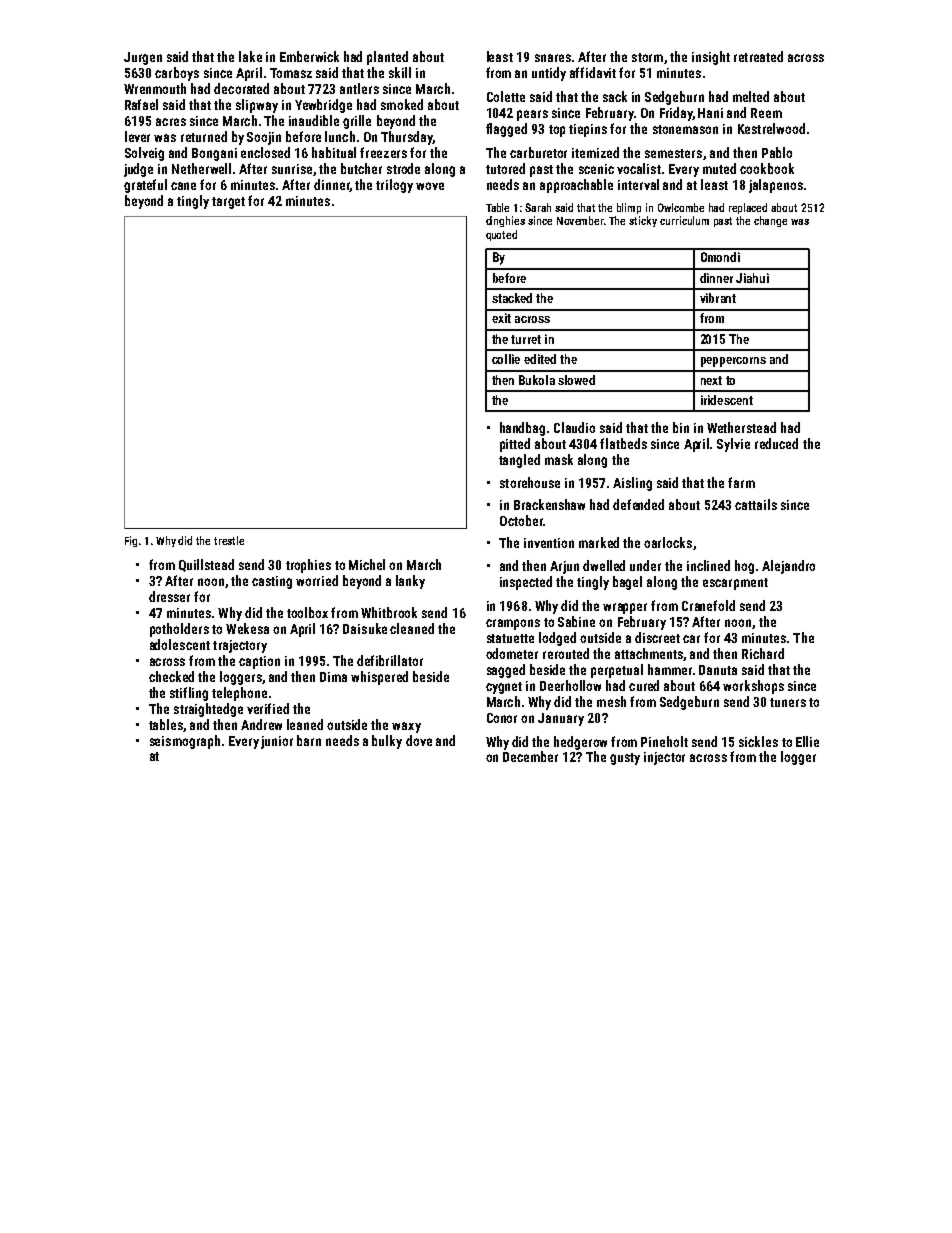  Describe the element at coordinates (185, 742) in the screenshot. I see `seismograph` at that location.
